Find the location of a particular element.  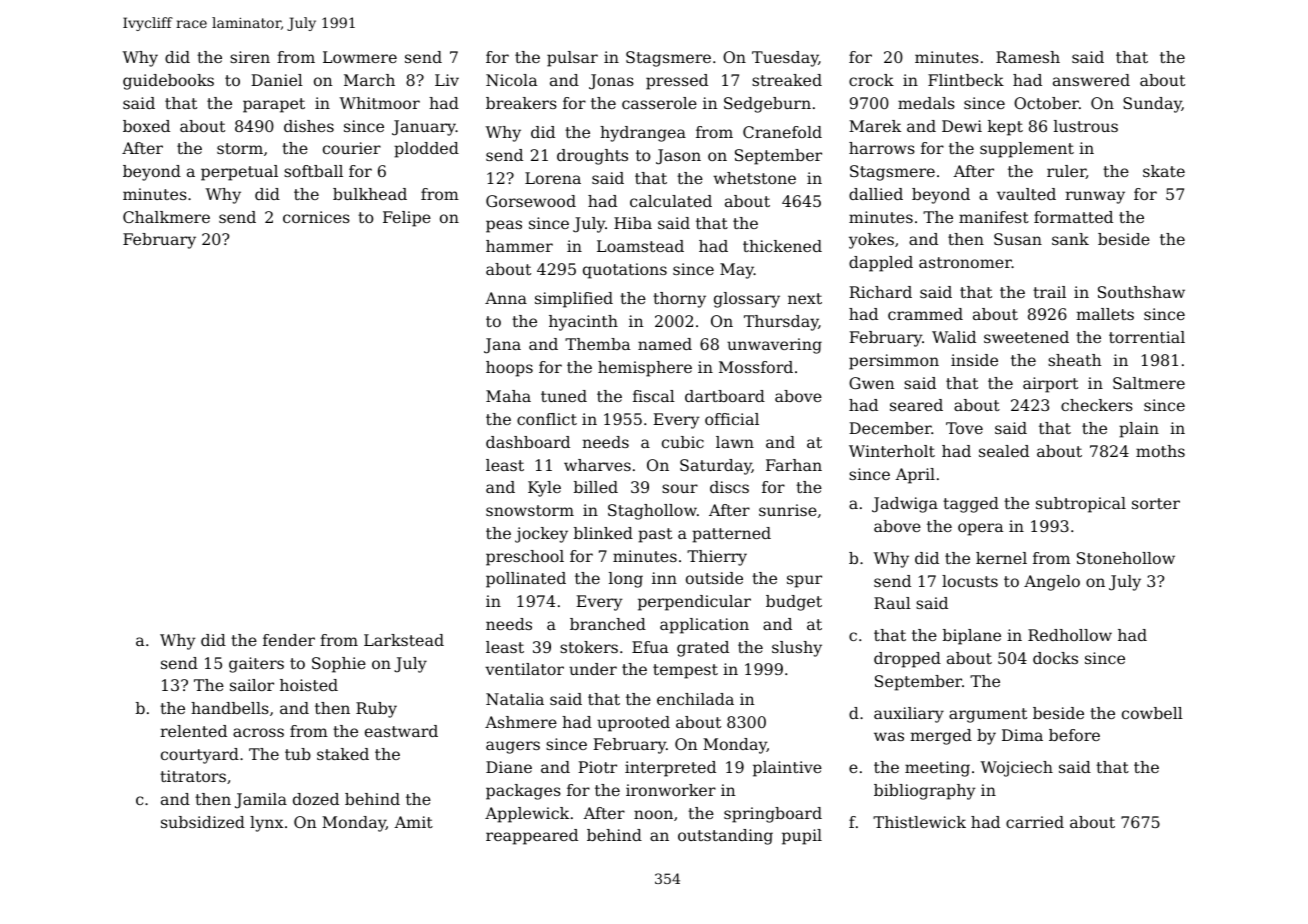

Thierry is located at coordinates (717, 558).
